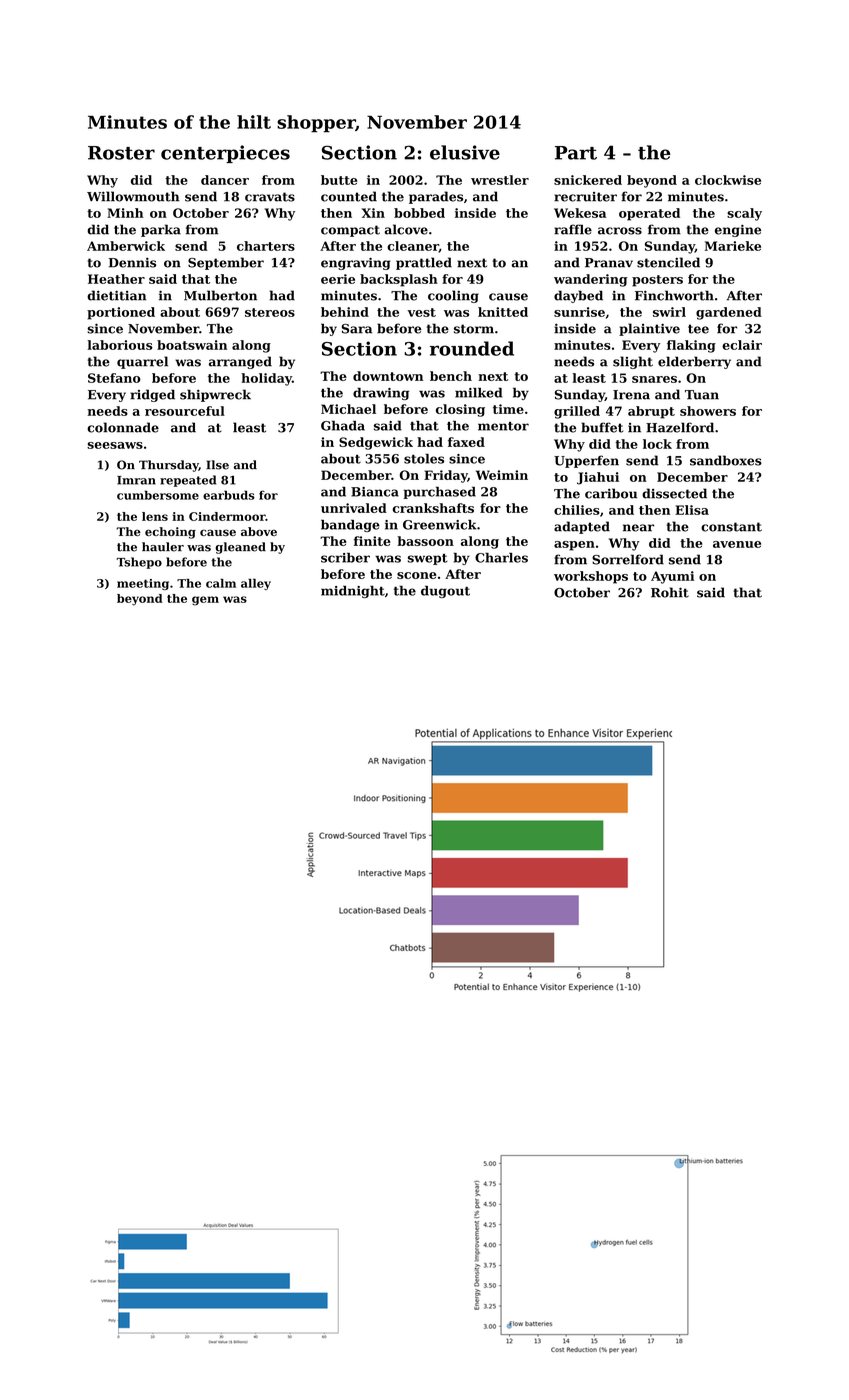 The height and width of the screenshot is (1400, 849). Describe the element at coordinates (668, 262) in the screenshot. I see `stenciled` at that location.
